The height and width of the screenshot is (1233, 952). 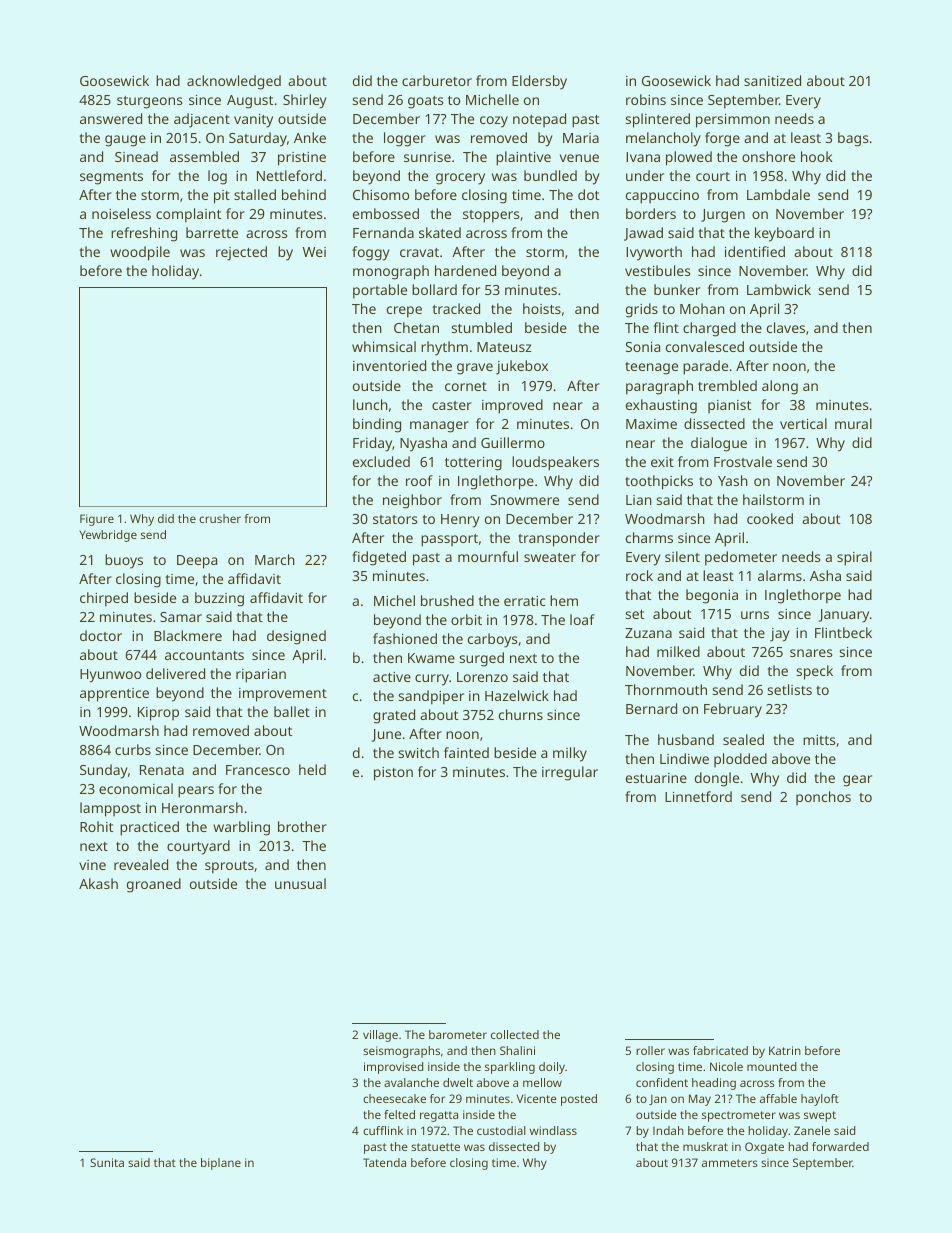 I want to click on biplane, so click(x=221, y=1164).
